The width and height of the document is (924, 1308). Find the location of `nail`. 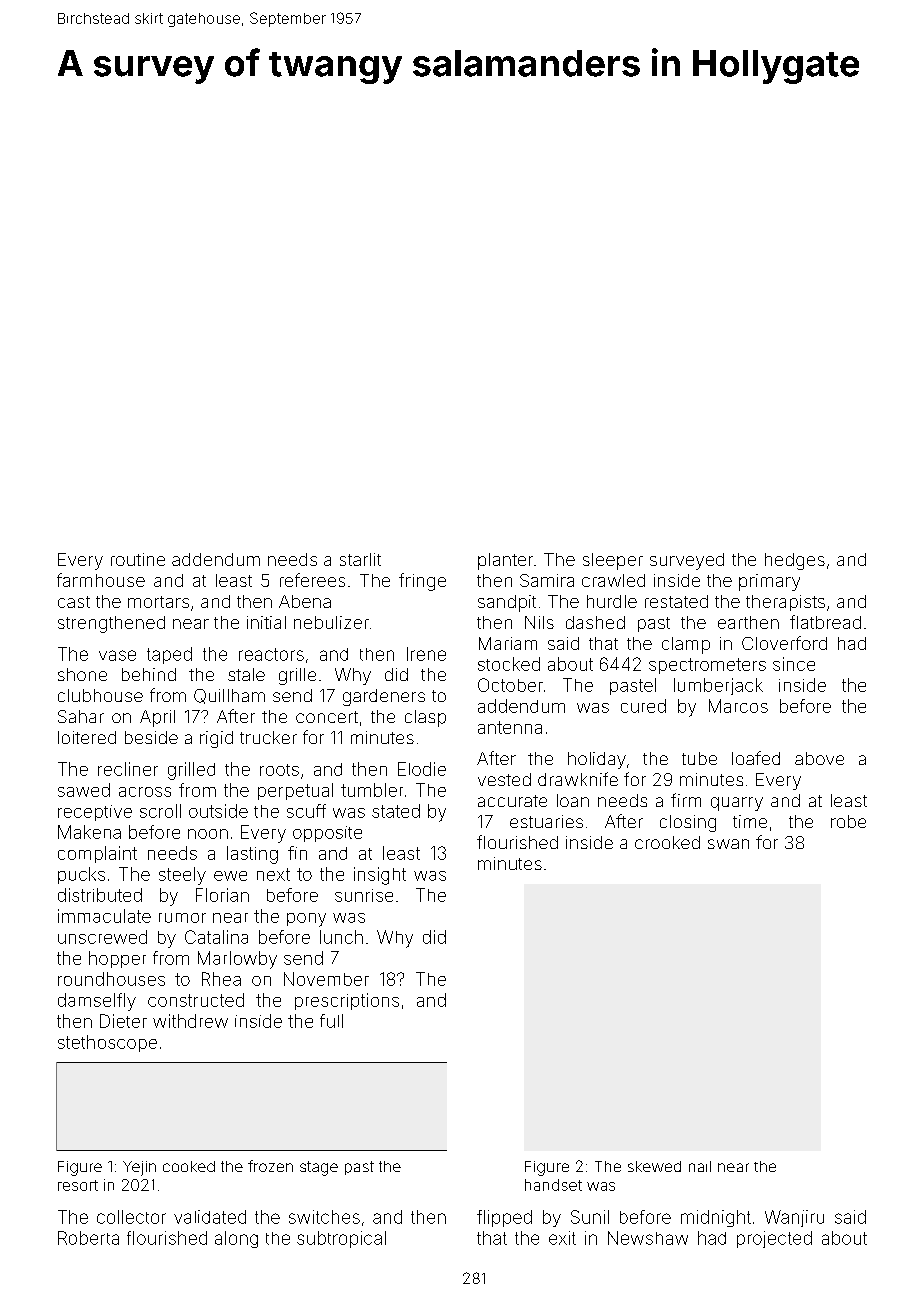

nail is located at coordinates (700, 1166).
